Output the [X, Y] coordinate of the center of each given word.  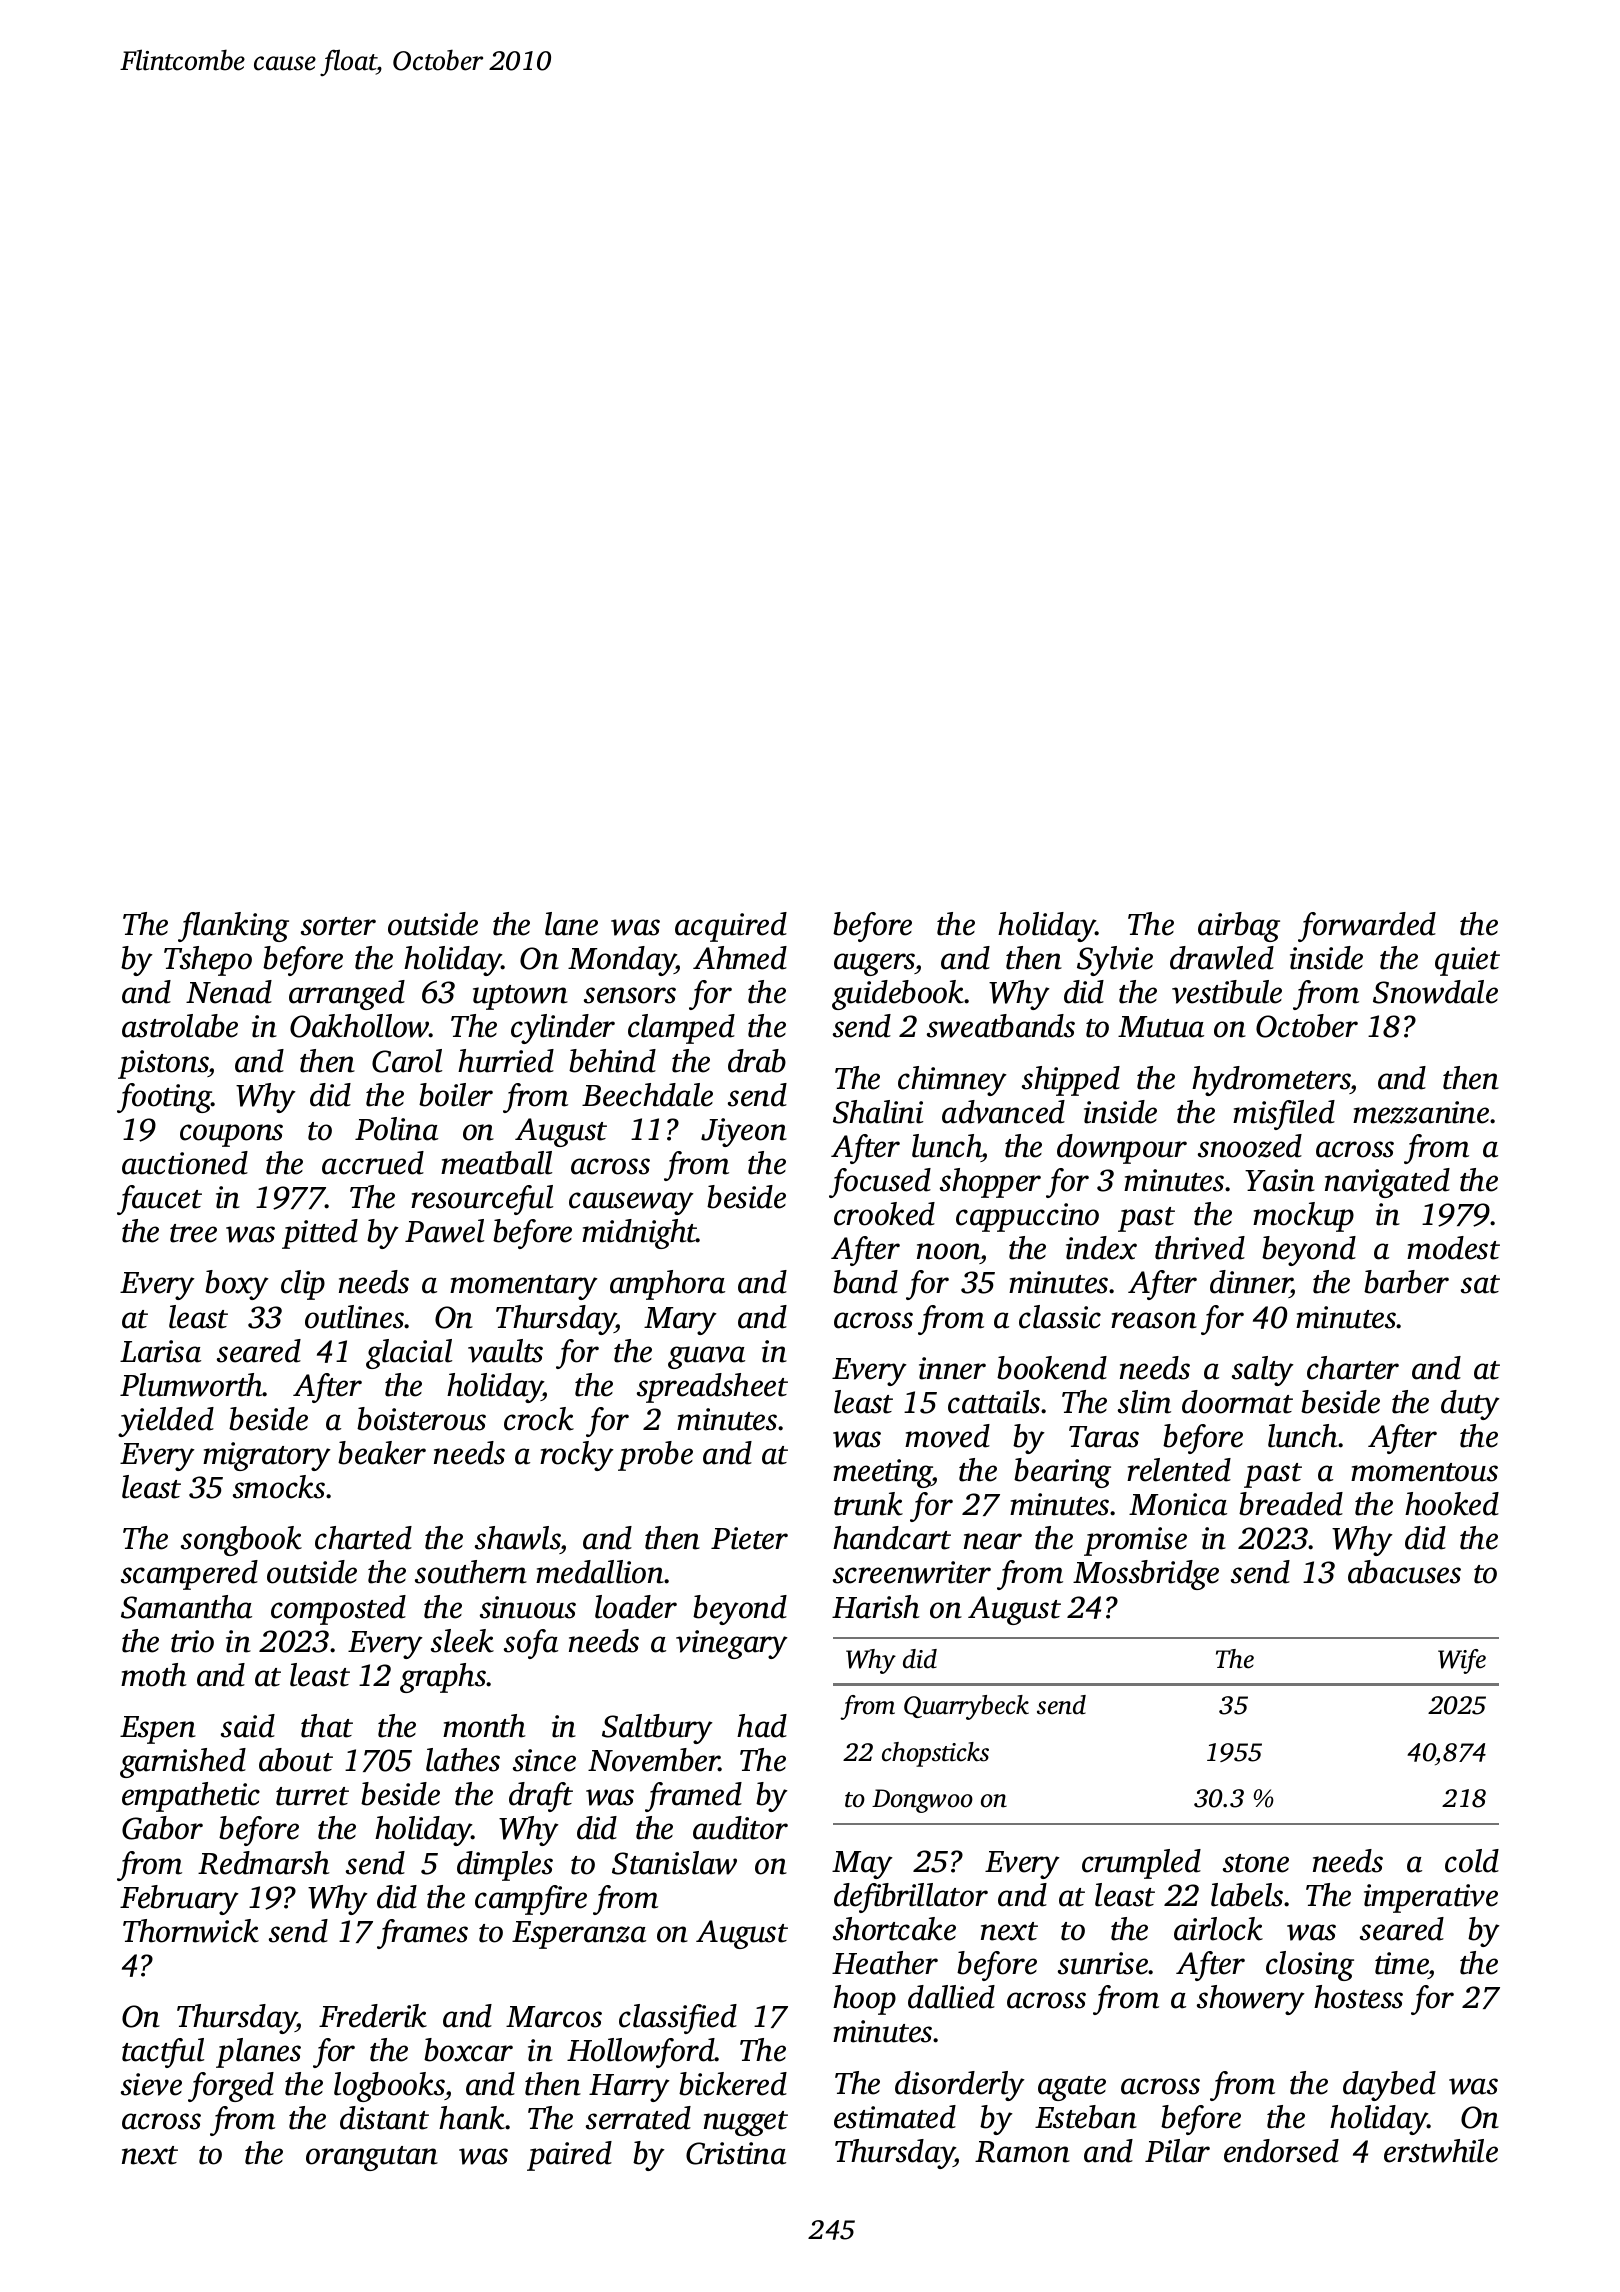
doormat [1237, 1402]
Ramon [1022, 2152]
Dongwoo [922, 1801]
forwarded [1367, 927]
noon [949, 1251]
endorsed [1281, 2151]
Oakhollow [360, 1026]
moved [947, 1436]
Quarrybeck [966, 1707]
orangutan [372, 2158]
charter [1353, 1368]
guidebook [898, 995]
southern [471, 1572]
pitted [320, 1234]
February [179, 1900]
